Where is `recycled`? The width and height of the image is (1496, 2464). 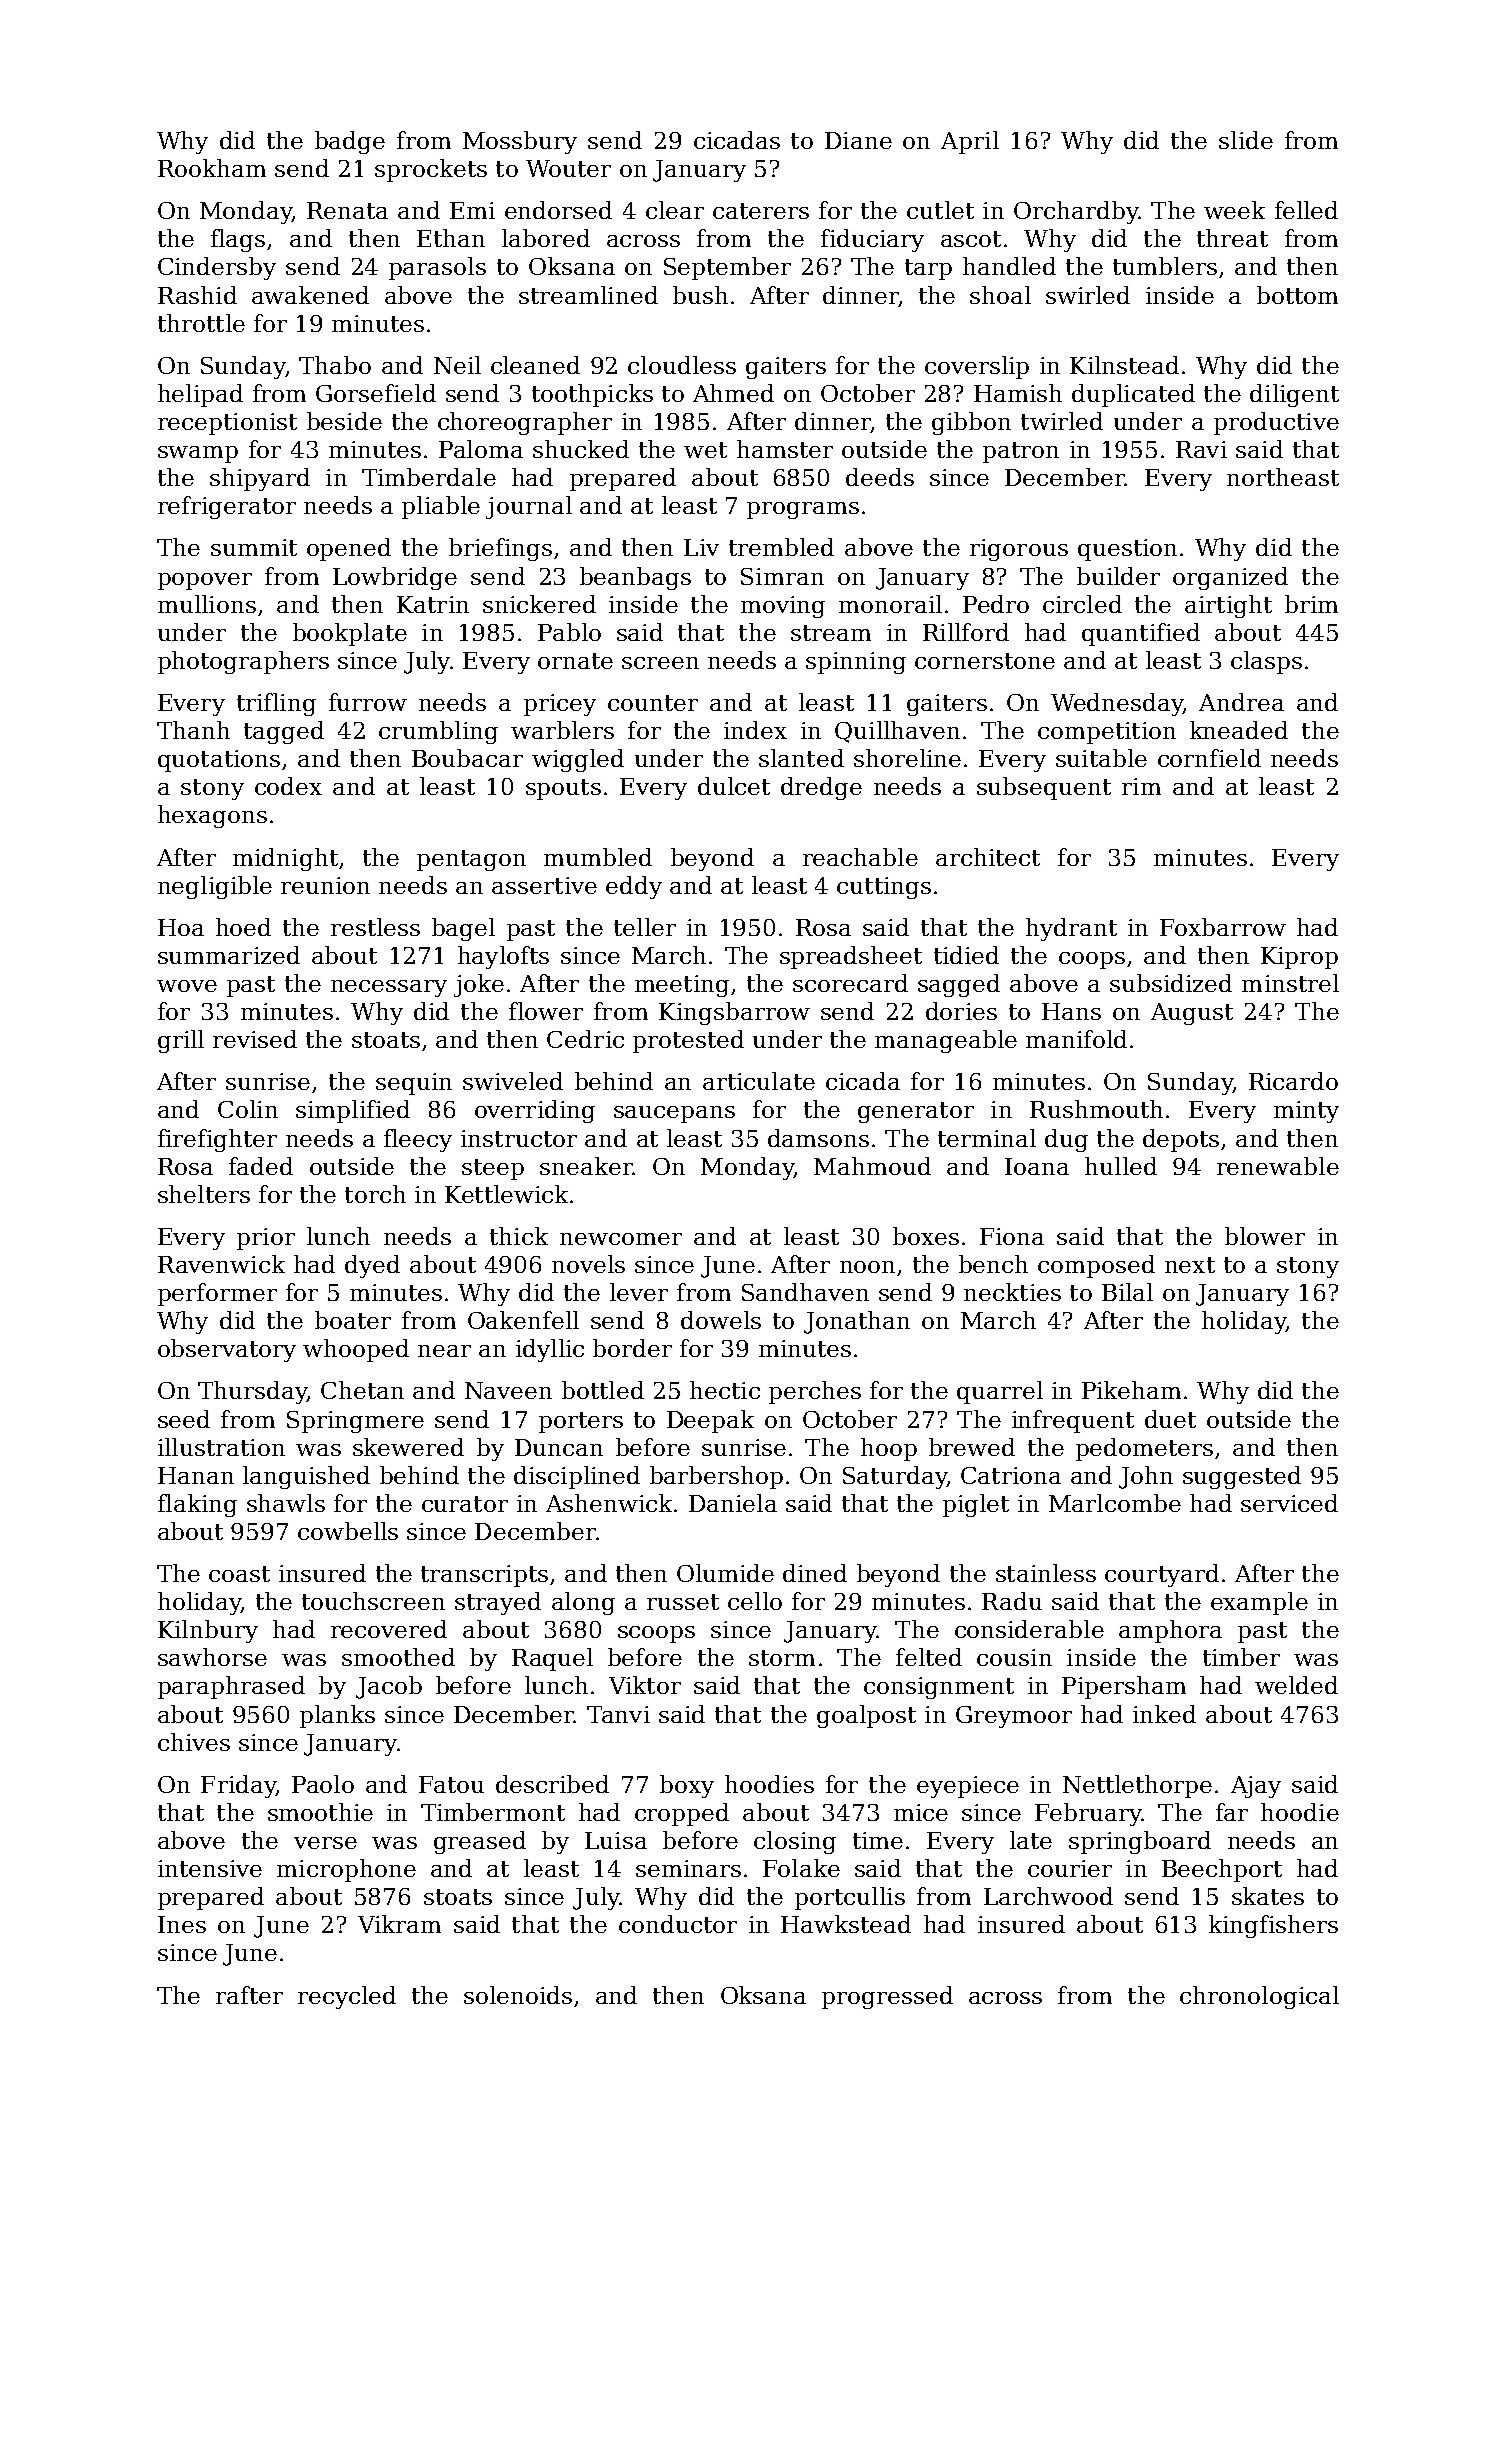 recycled is located at coordinates (347, 1997).
